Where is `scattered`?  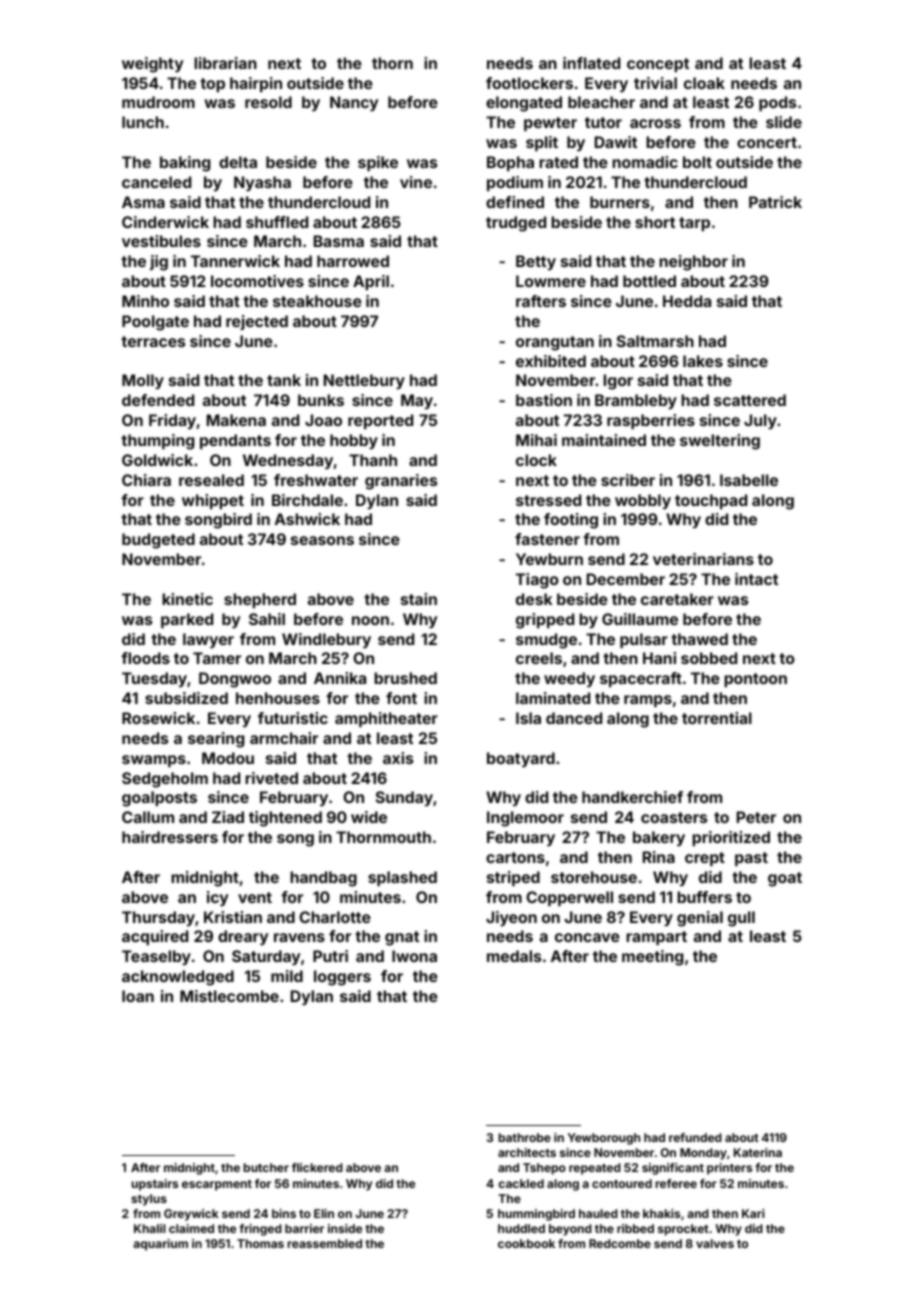 scattered is located at coordinates (750, 400).
